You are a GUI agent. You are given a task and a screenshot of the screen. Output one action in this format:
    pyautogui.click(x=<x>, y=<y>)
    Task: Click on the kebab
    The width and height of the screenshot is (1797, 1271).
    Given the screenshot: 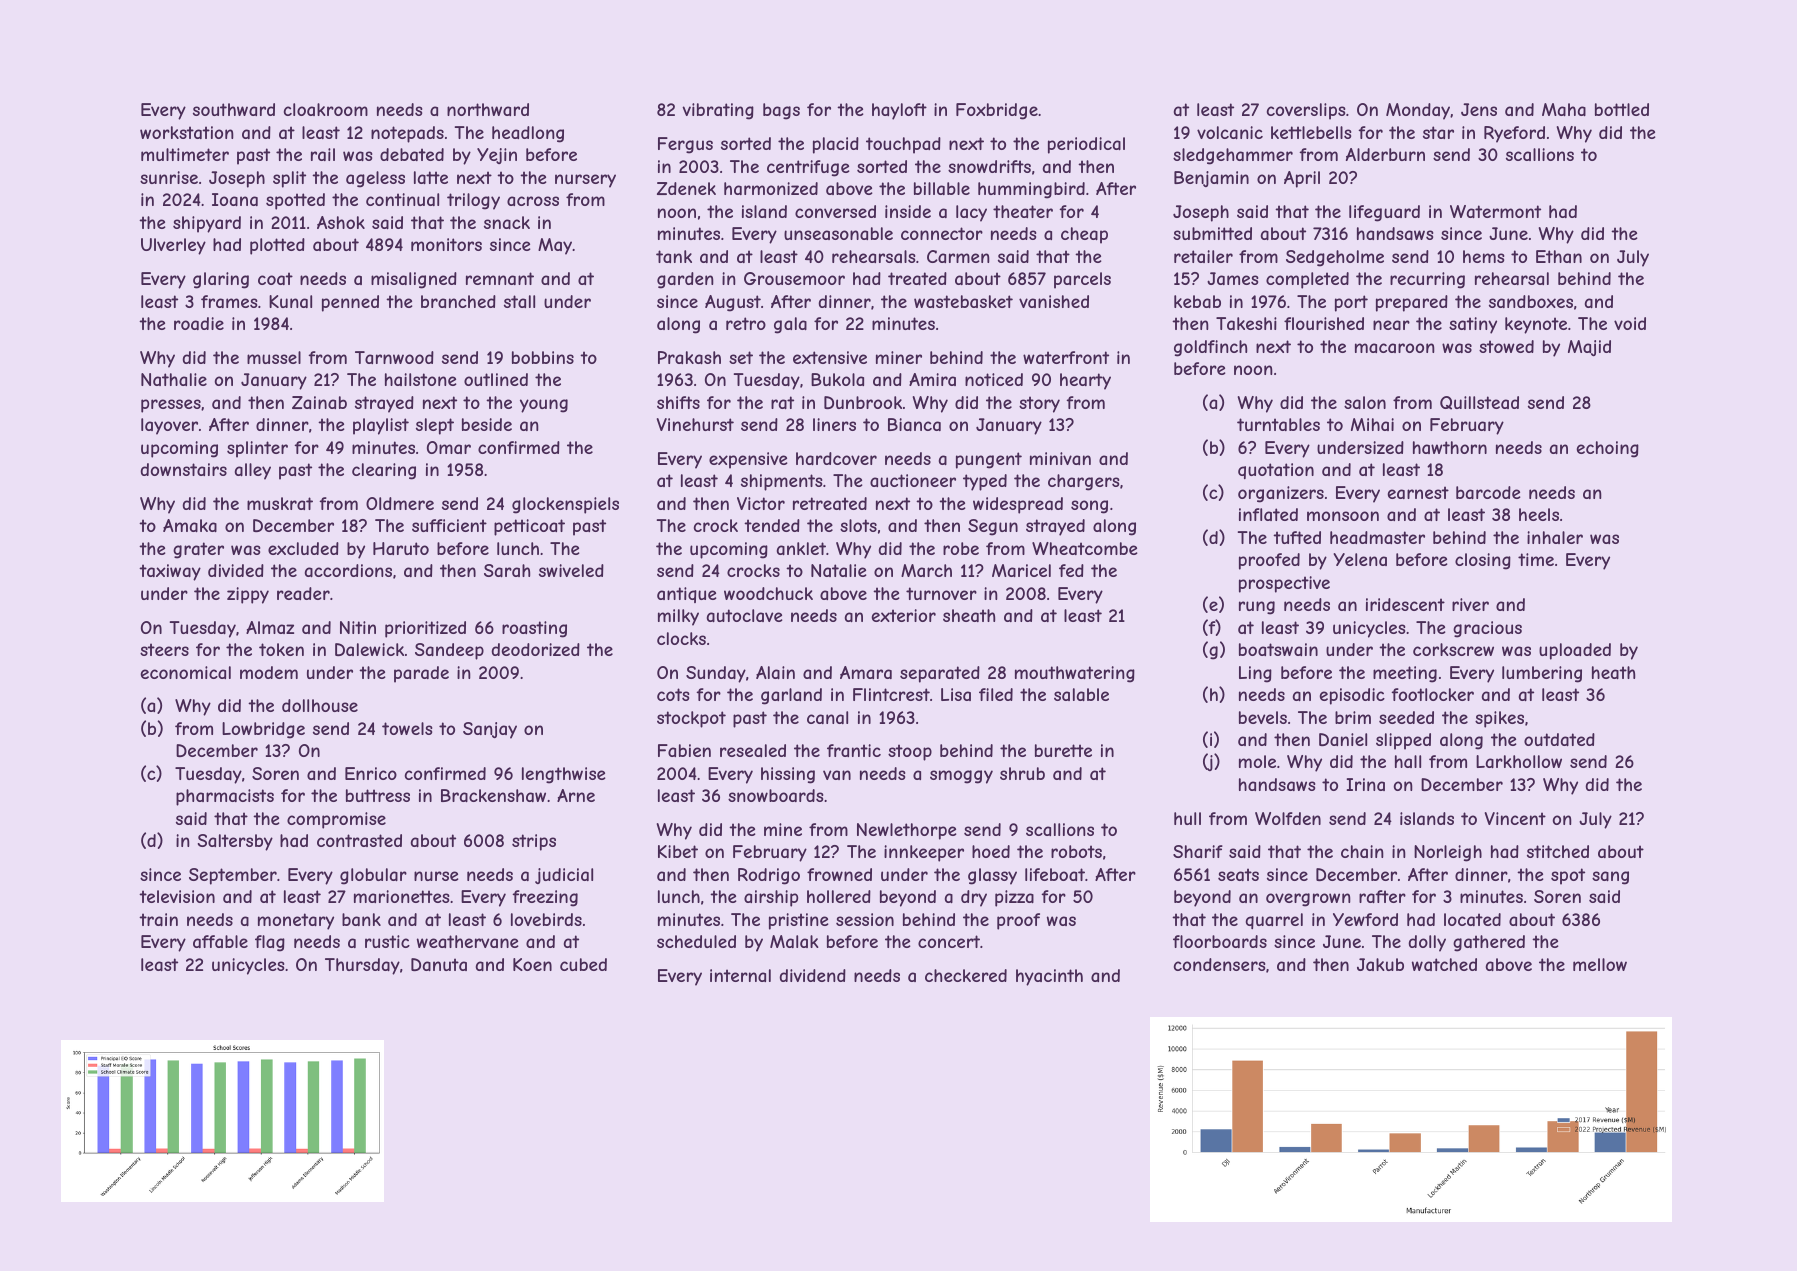 What is the action you would take?
    pyautogui.click(x=1197, y=301)
